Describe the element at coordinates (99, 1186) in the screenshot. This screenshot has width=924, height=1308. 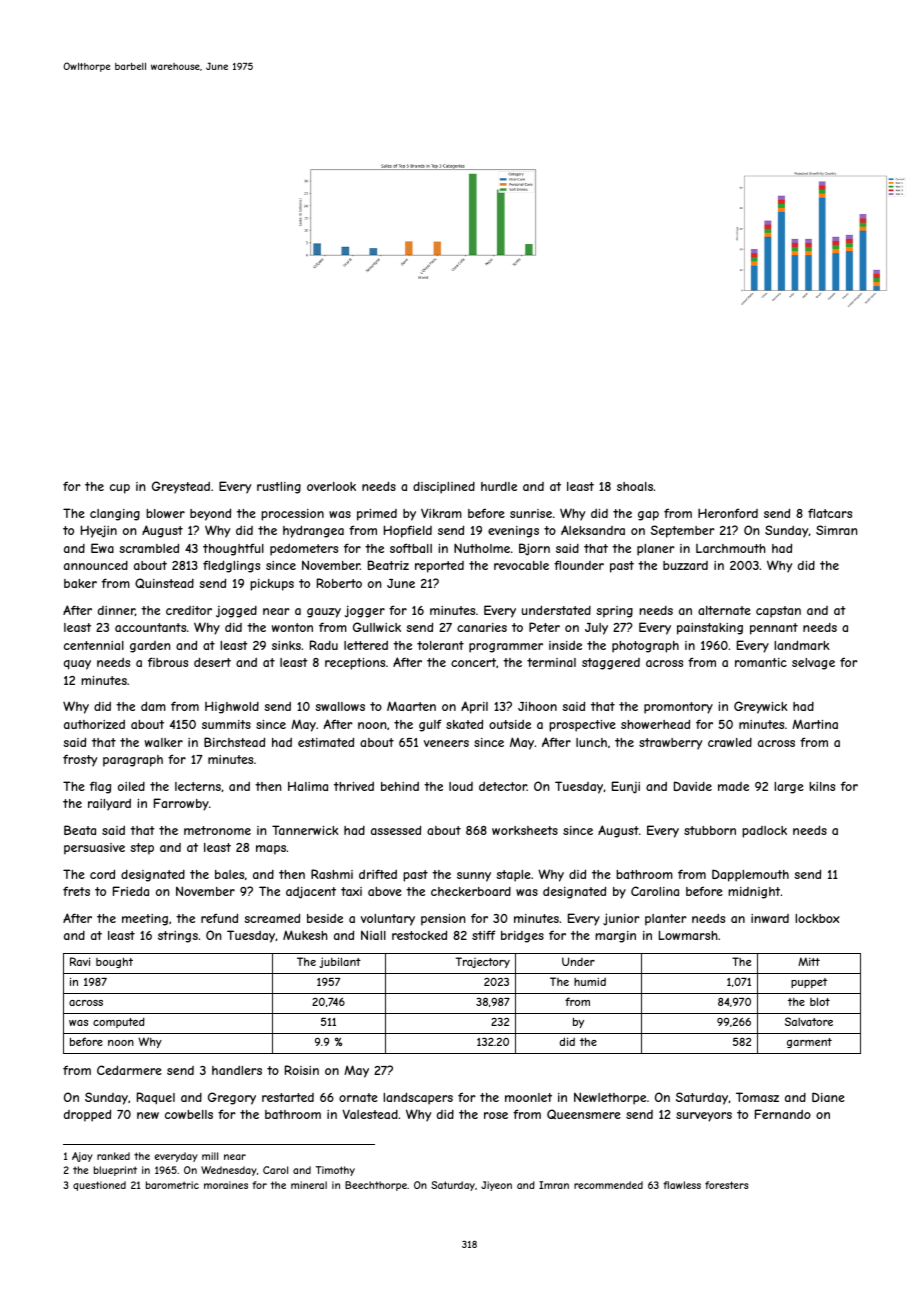
I see `questioned` at that location.
